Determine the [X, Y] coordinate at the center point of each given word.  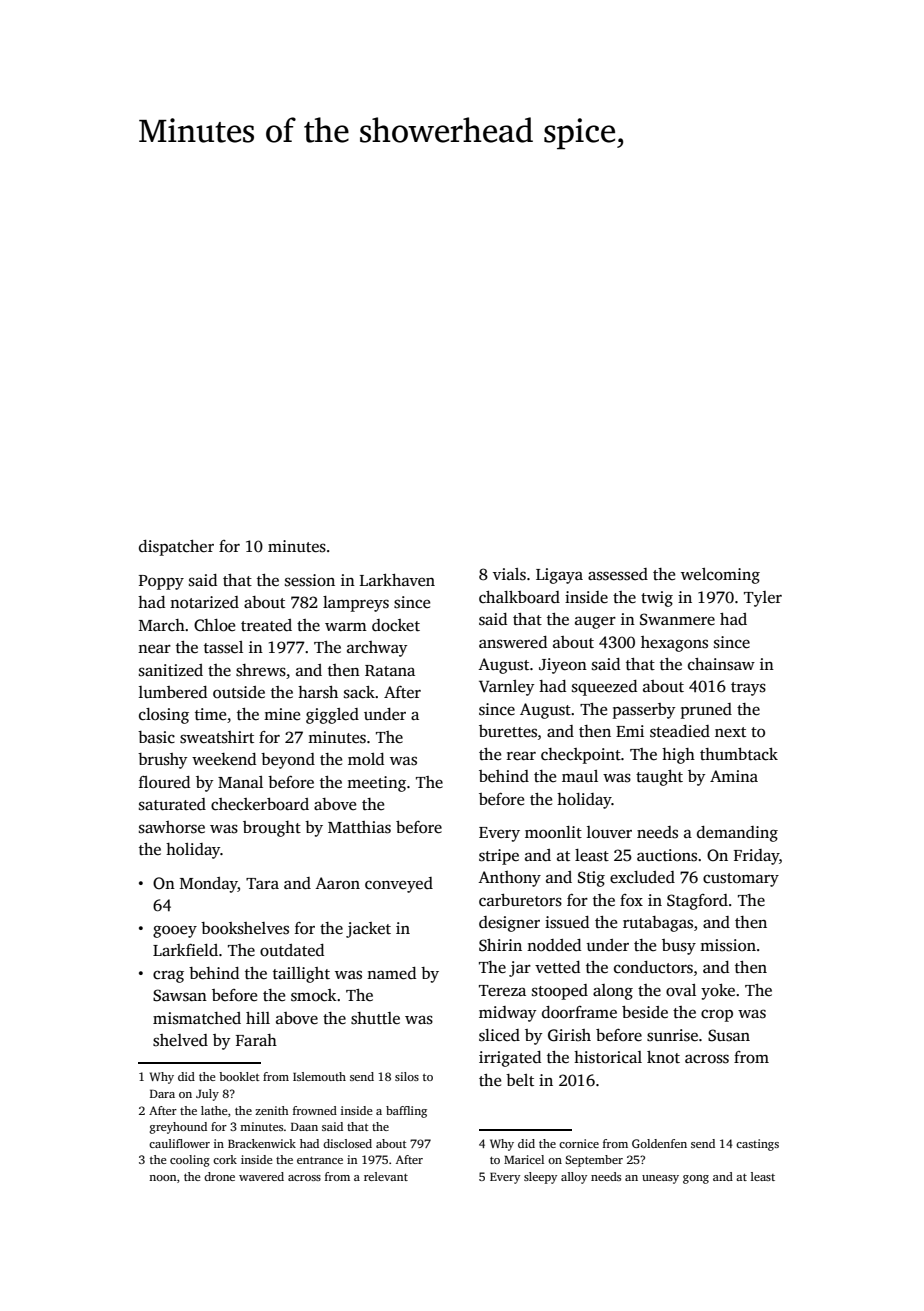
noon [162, 1178]
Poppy [161, 582]
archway [377, 649]
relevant [386, 1176]
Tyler [763, 599]
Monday [209, 885]
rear [521, 756]
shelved [180, 1040]
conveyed [399, 885]
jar [520, 969]
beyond [288, 761]
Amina [734, 776]
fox [631, 900]
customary [741, 880]
